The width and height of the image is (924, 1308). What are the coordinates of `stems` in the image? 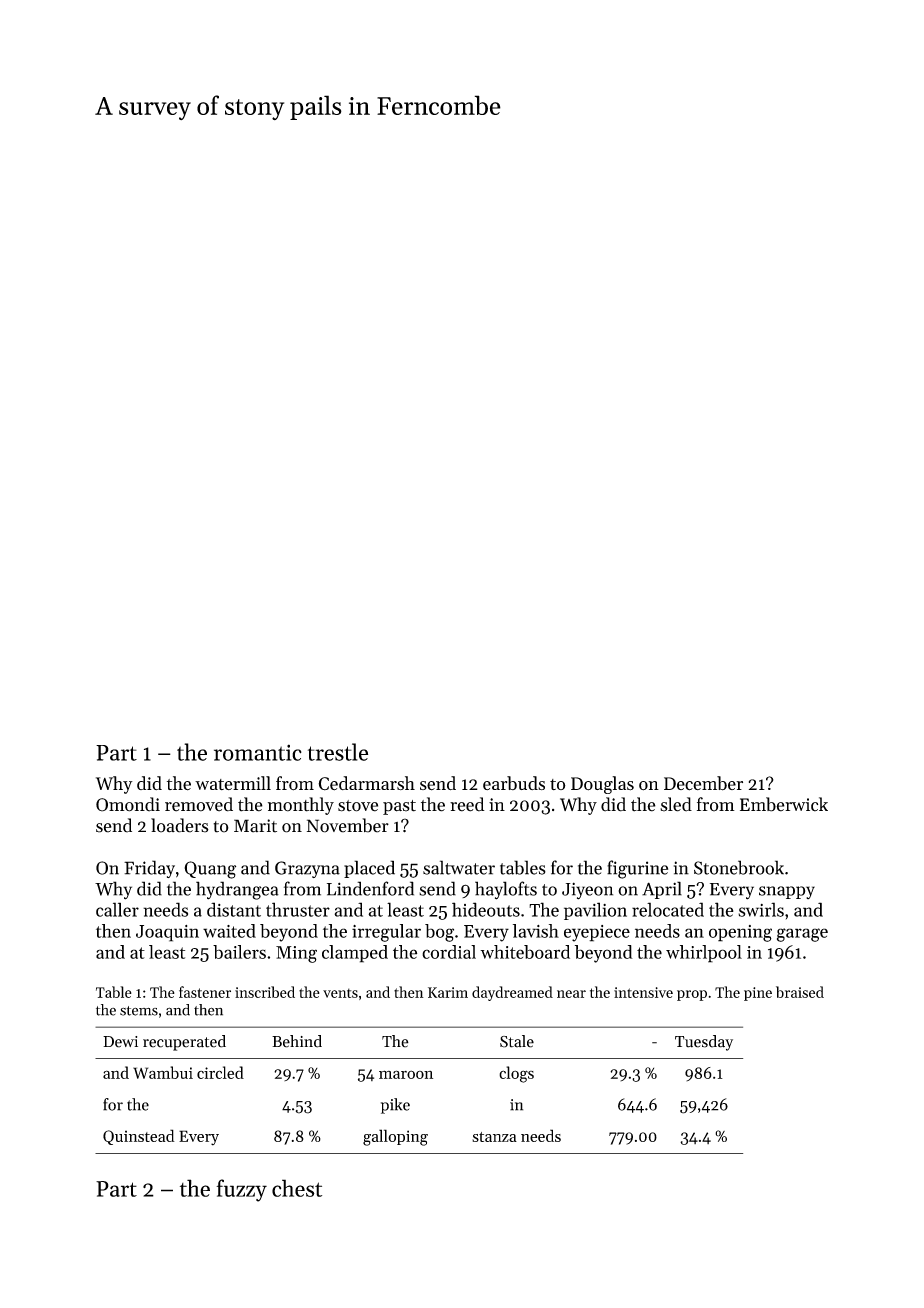 It's located at (139, 1011).
